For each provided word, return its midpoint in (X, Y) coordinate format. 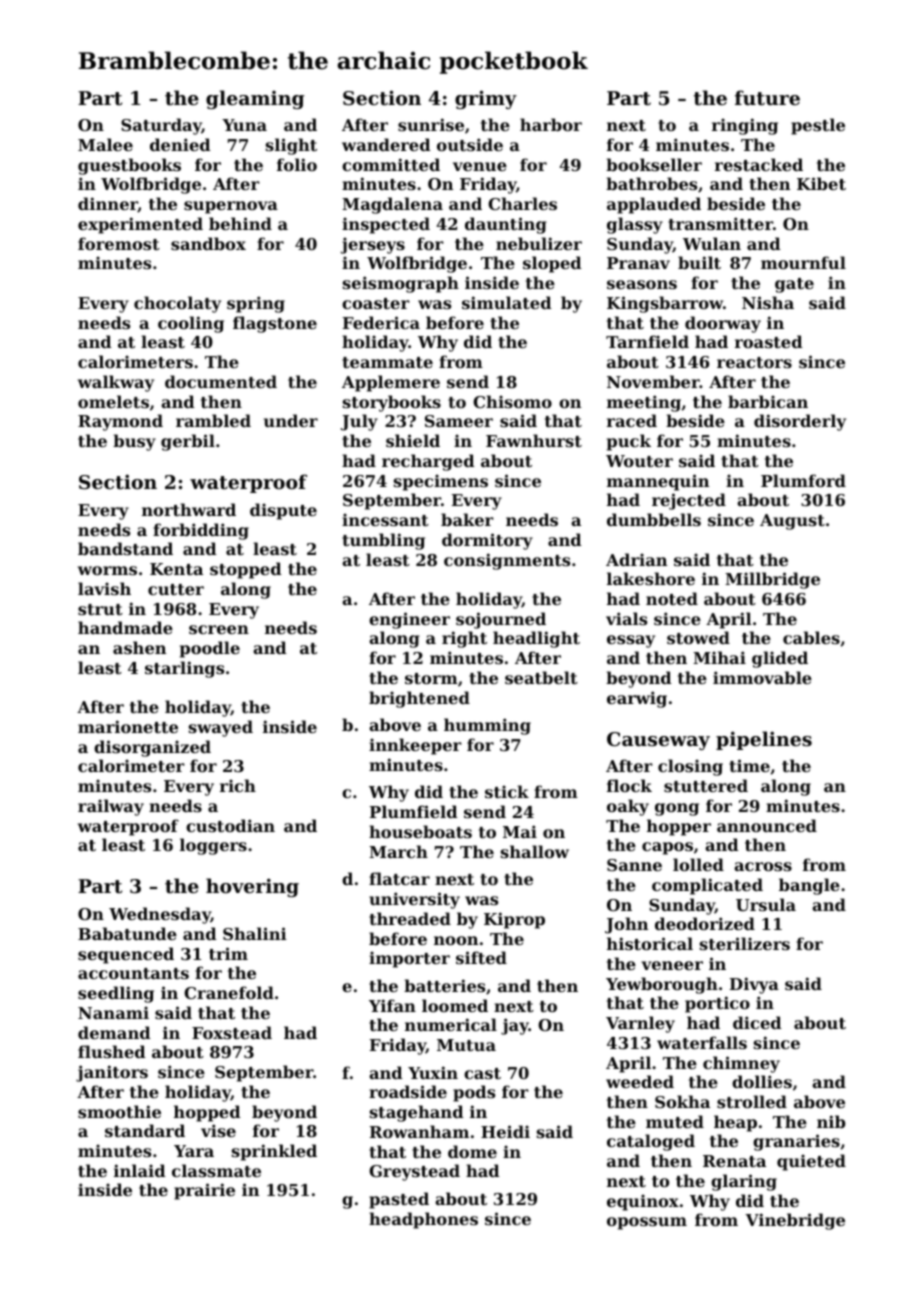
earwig (637, 699)
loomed (455, 1005)
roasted (769, 341)
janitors (112, 1073)
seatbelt (541, 677)
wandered (386, 144)
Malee (105, 144)
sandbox (208, 243)
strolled (752, 1101)
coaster (376, 303)
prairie (204, 1191)
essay (631, 641)
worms (107, 570)
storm (431, 678)
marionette (128, 726)
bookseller (654, 164)
